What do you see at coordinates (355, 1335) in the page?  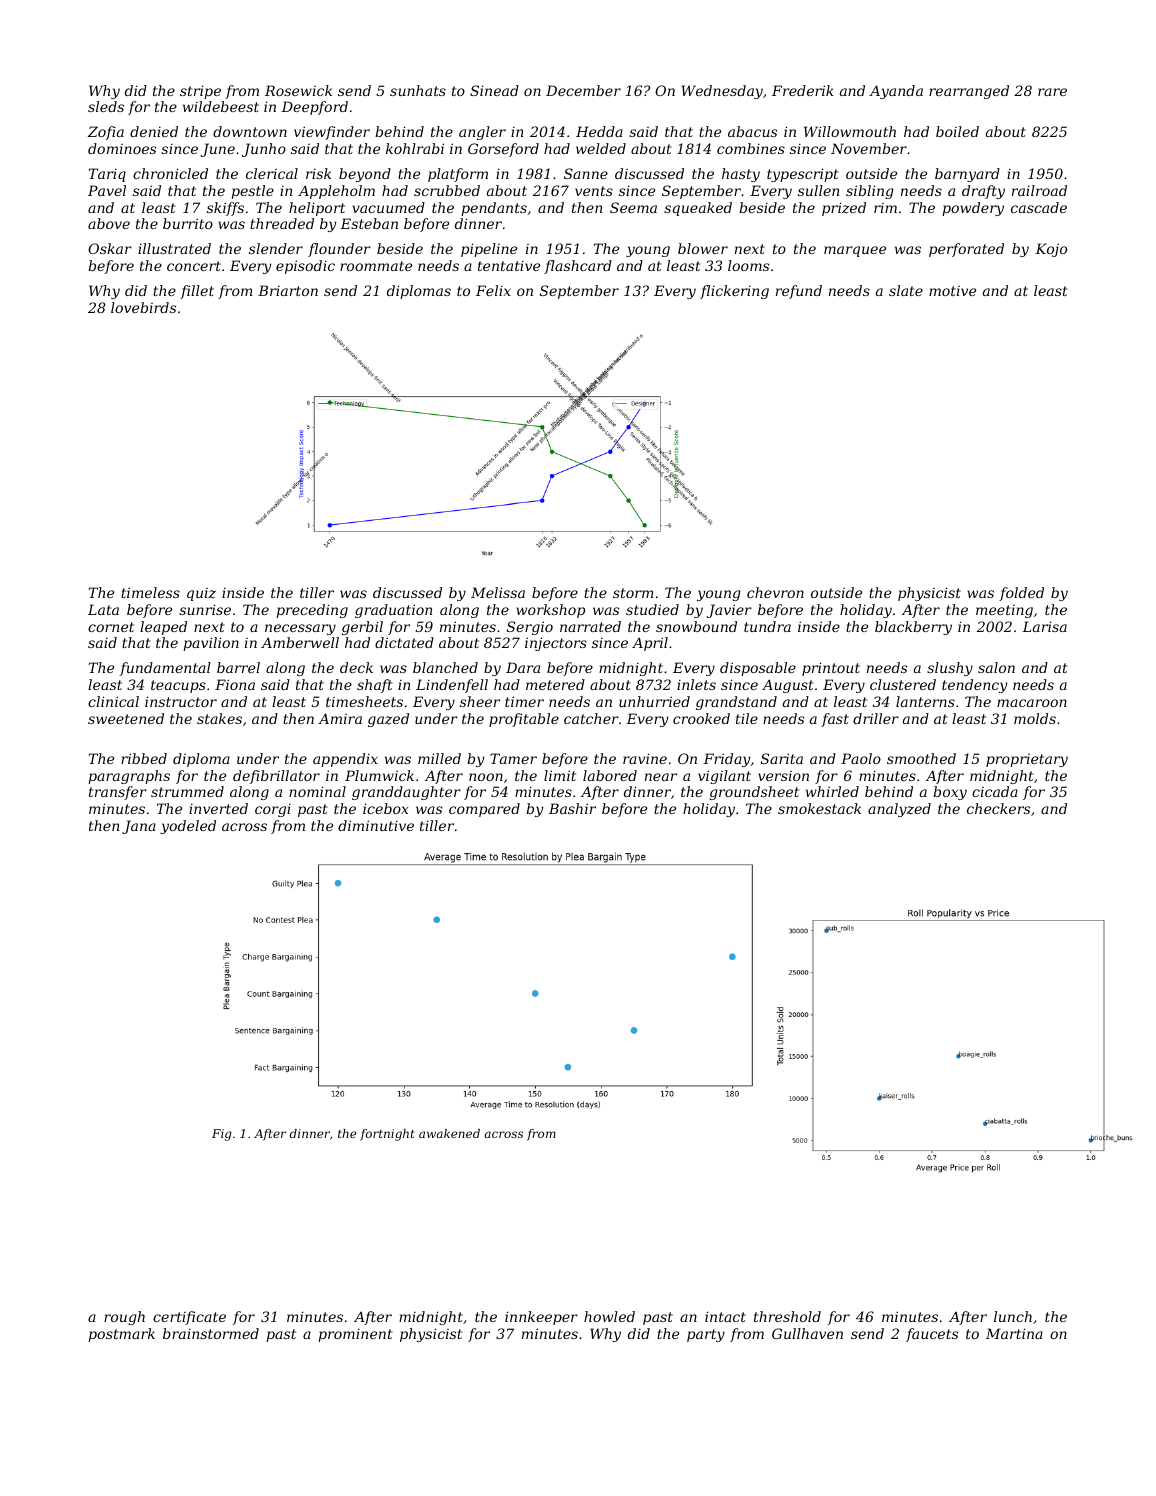 I see `prominent` at bounding box center [355, 1335].
